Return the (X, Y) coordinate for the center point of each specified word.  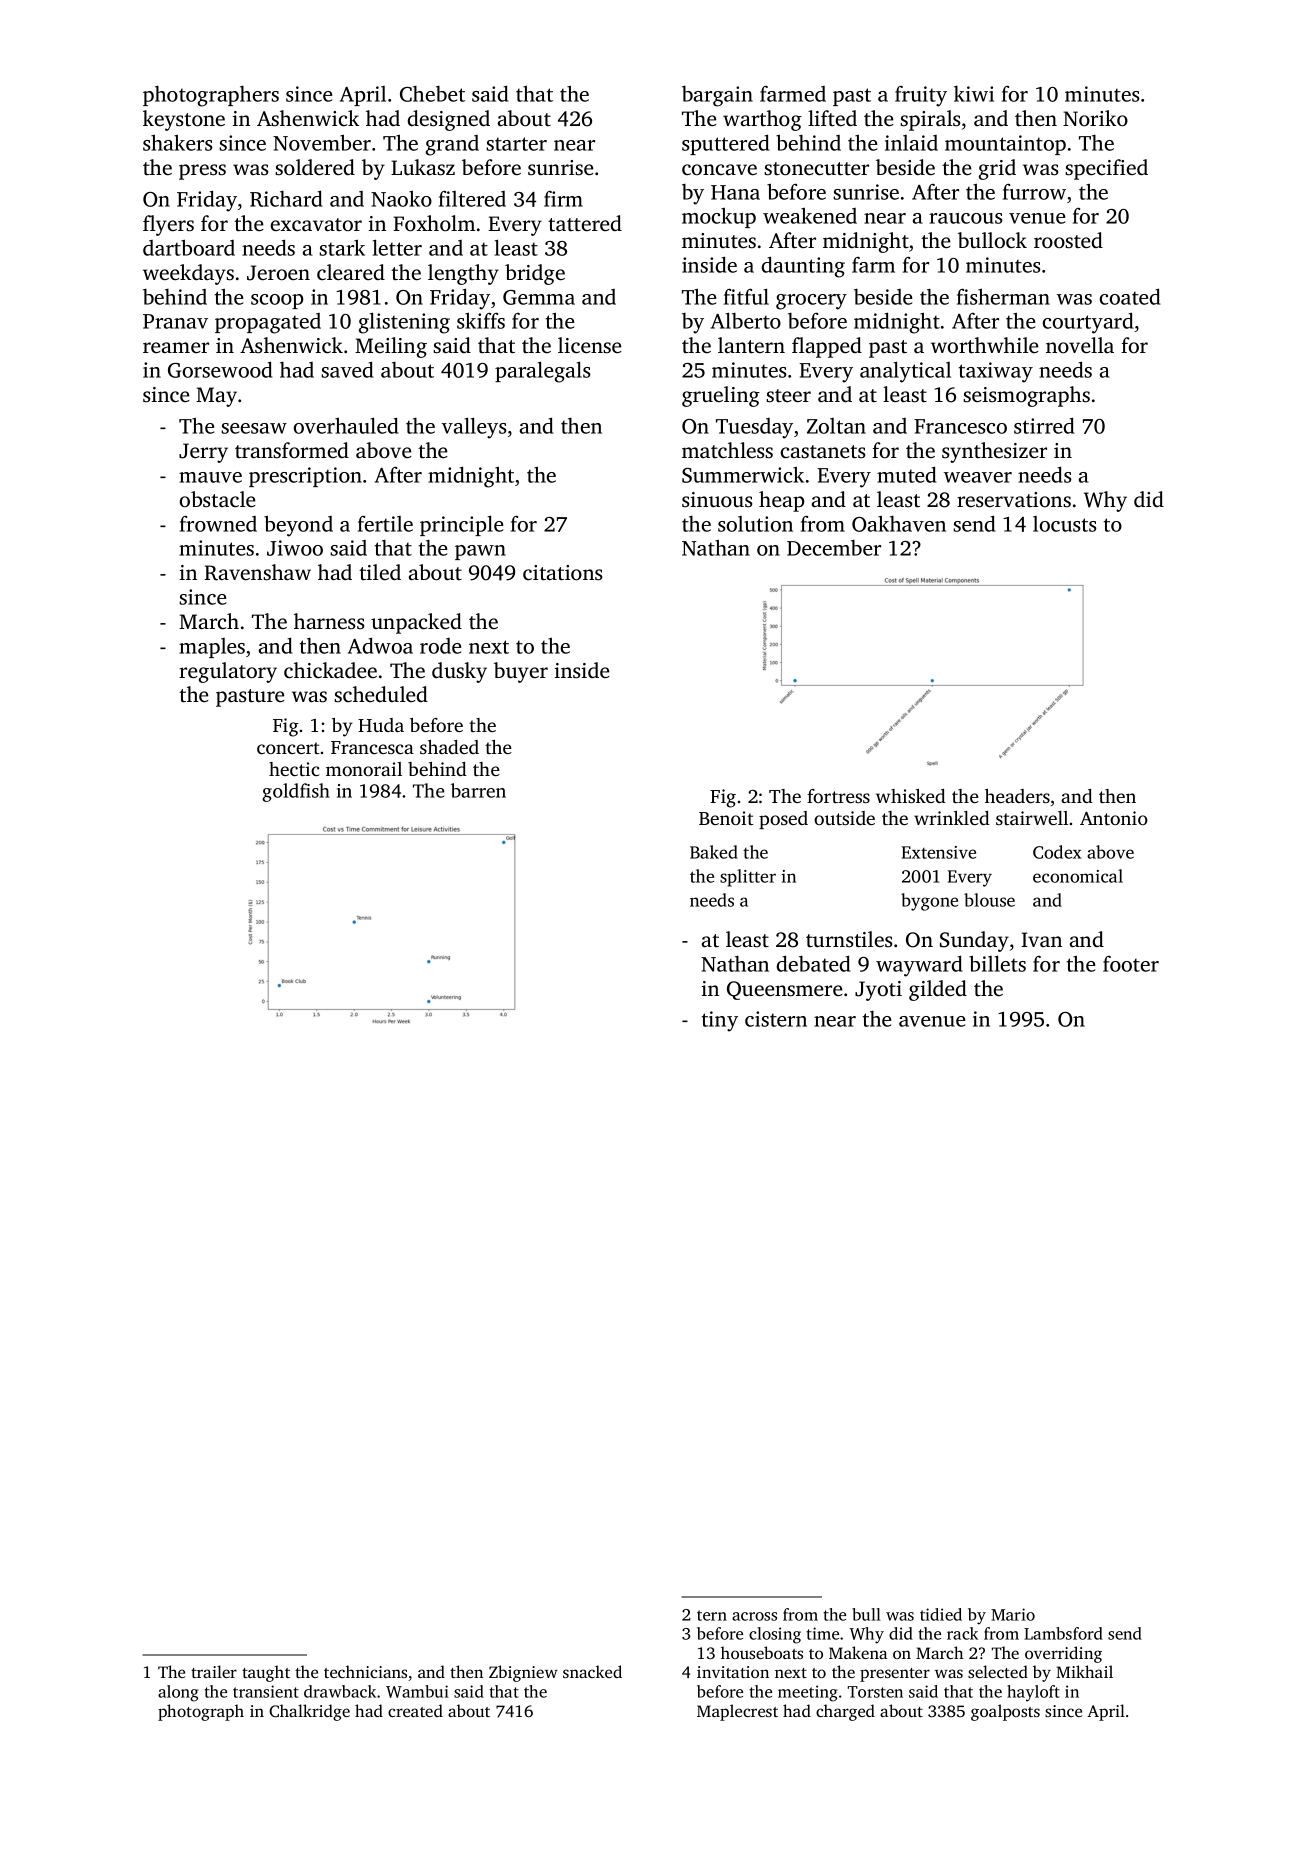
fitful (746, 296)
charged (845, 1712)
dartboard (189, 247)
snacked (592, 1671)
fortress (838, 796)
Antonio (1114, 818)
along (178, 1693)
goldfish (296, 792)
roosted (1068, 240)
